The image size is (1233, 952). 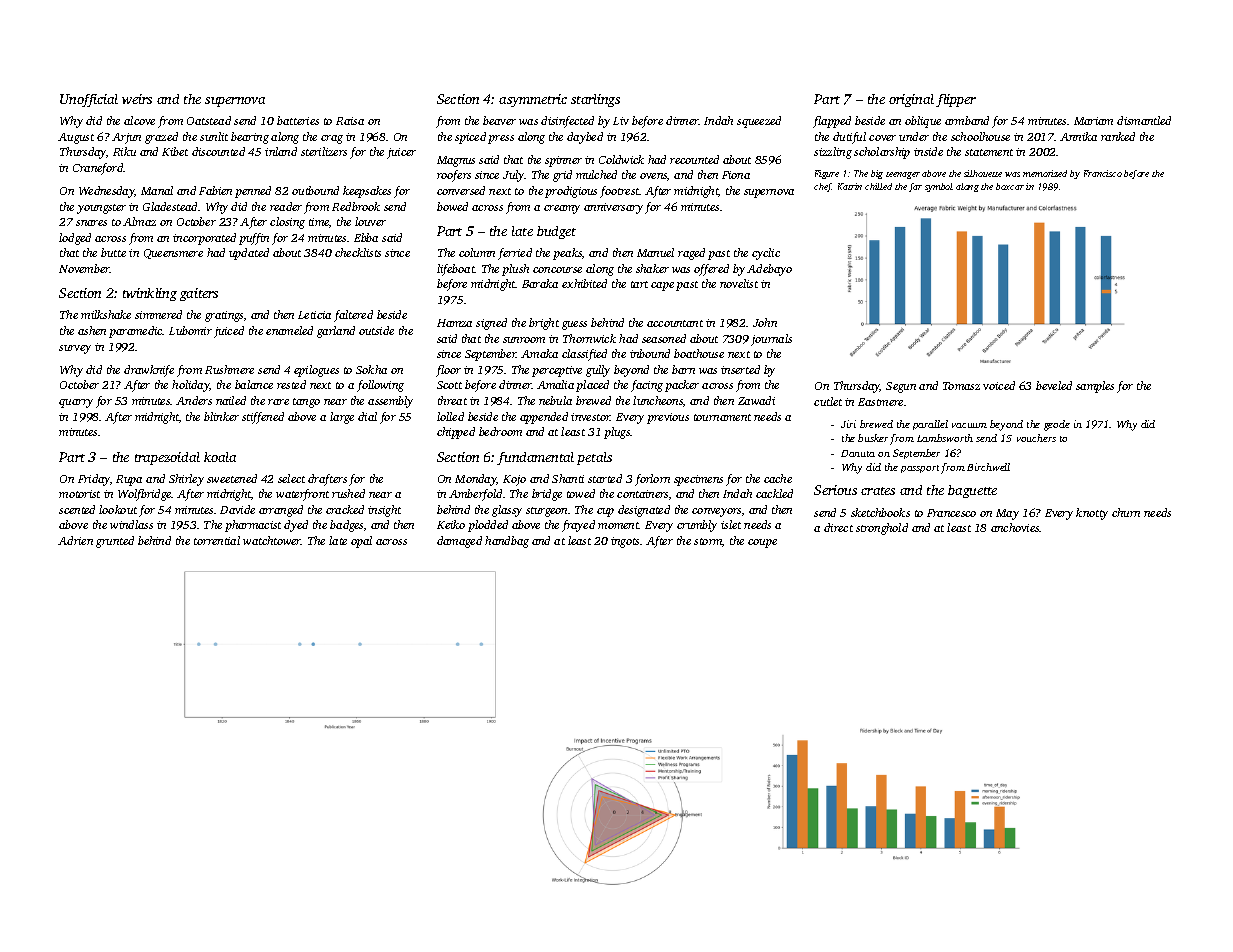 I want to click on frayed, so click(x=578, y=526).
